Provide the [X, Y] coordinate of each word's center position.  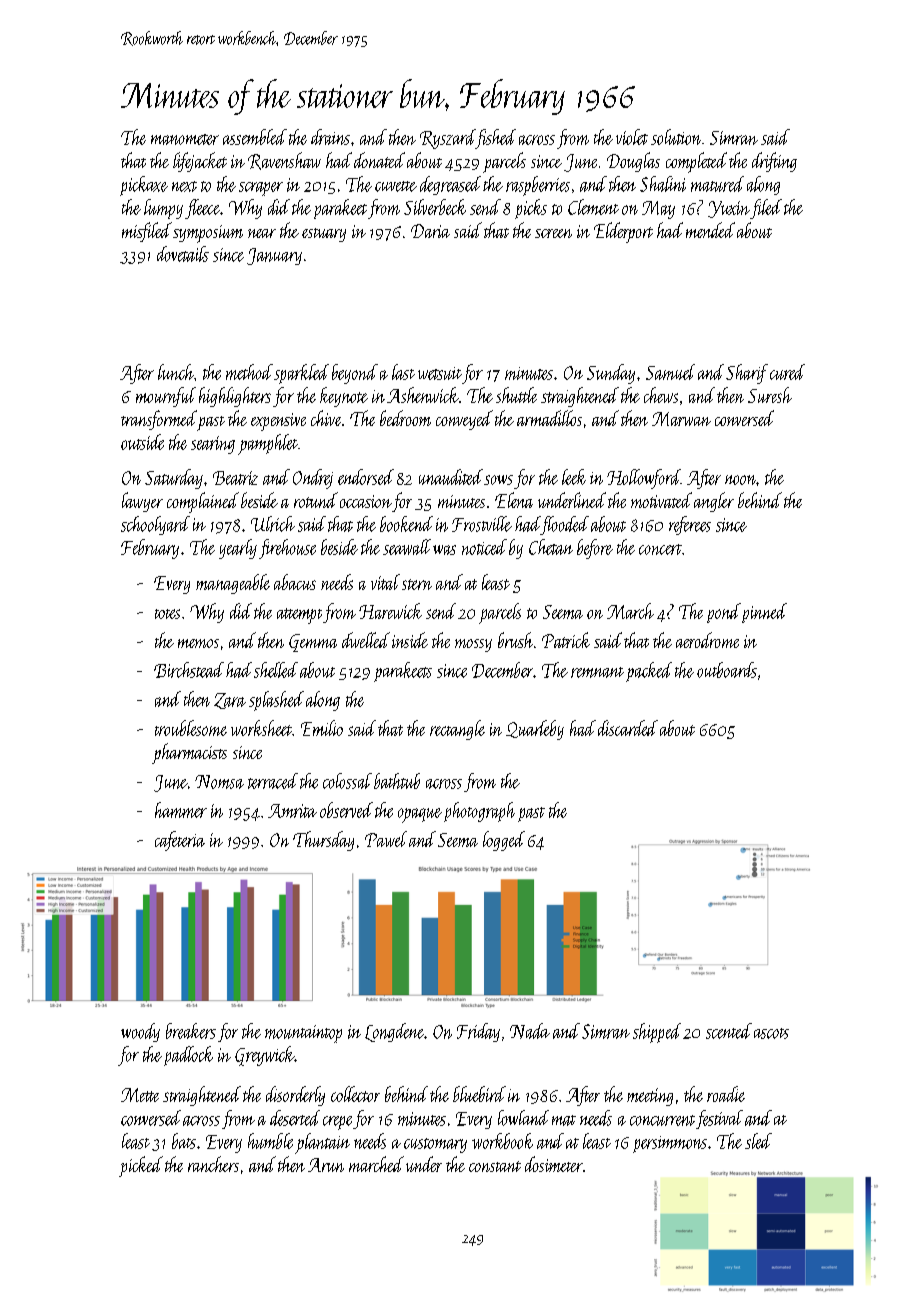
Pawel [386, 839]
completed [696, 162]
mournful [166, 397]
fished [496, 139]
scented [729, 1031]
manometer [185, 139]
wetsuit [440, 373]
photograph [479, 812]
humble [270, 1141]
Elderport [623, 232]
